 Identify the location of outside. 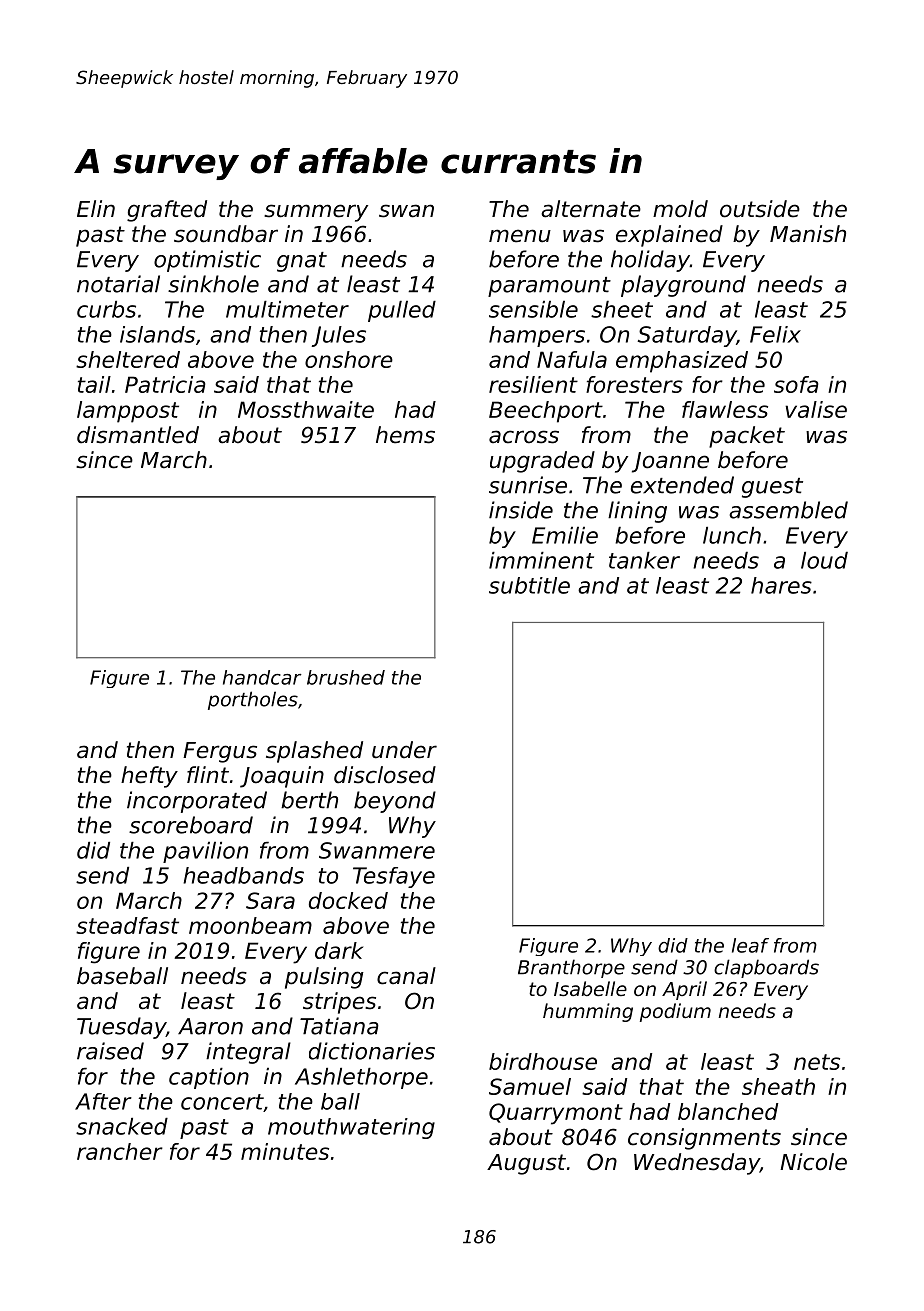
(760, 209).
